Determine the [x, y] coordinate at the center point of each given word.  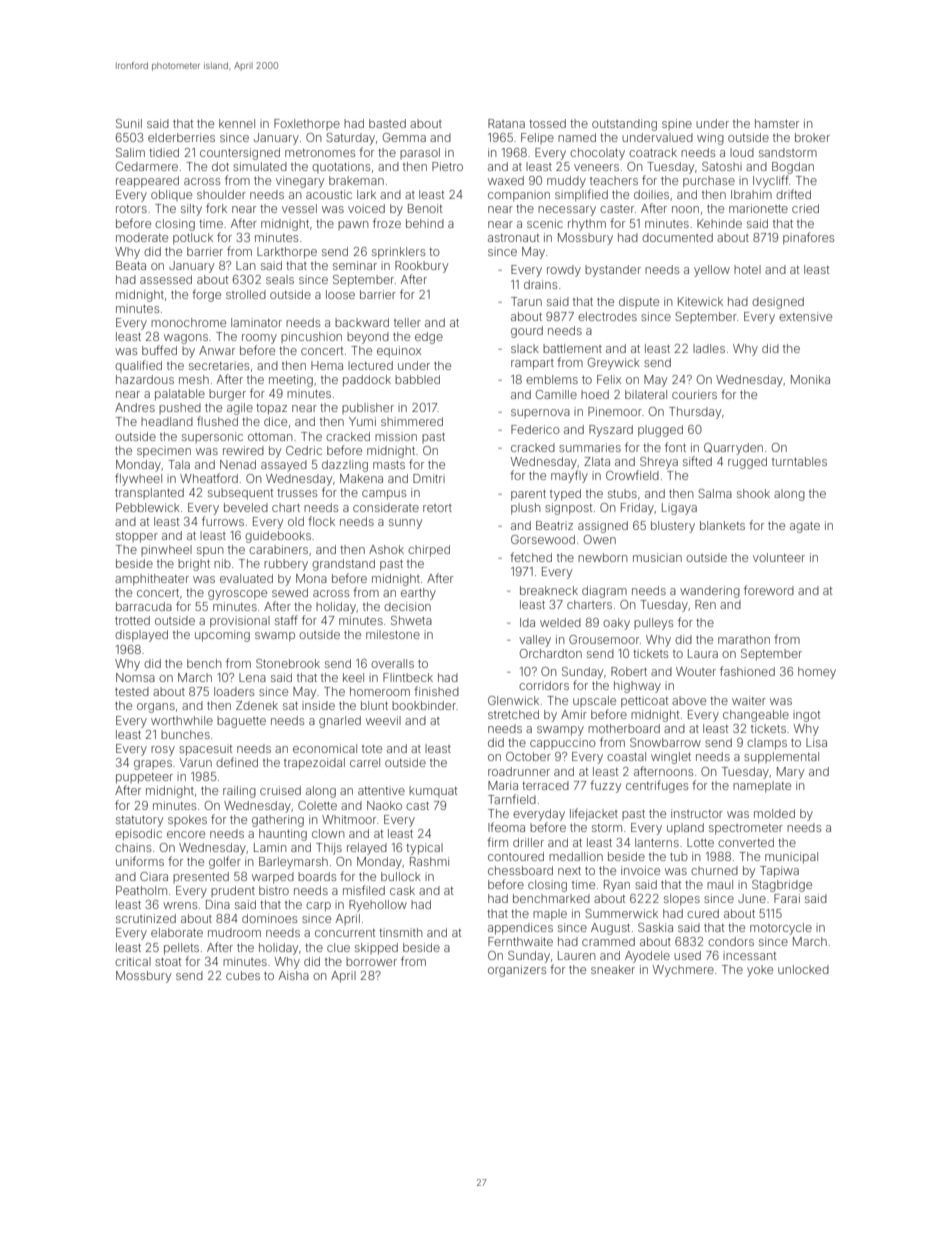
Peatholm [141, 890]
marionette [758, 208]
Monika [810, 379]
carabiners [278, 549]
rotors [131, 209]
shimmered [412, 421]
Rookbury [421, 267]
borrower [371, 961]
